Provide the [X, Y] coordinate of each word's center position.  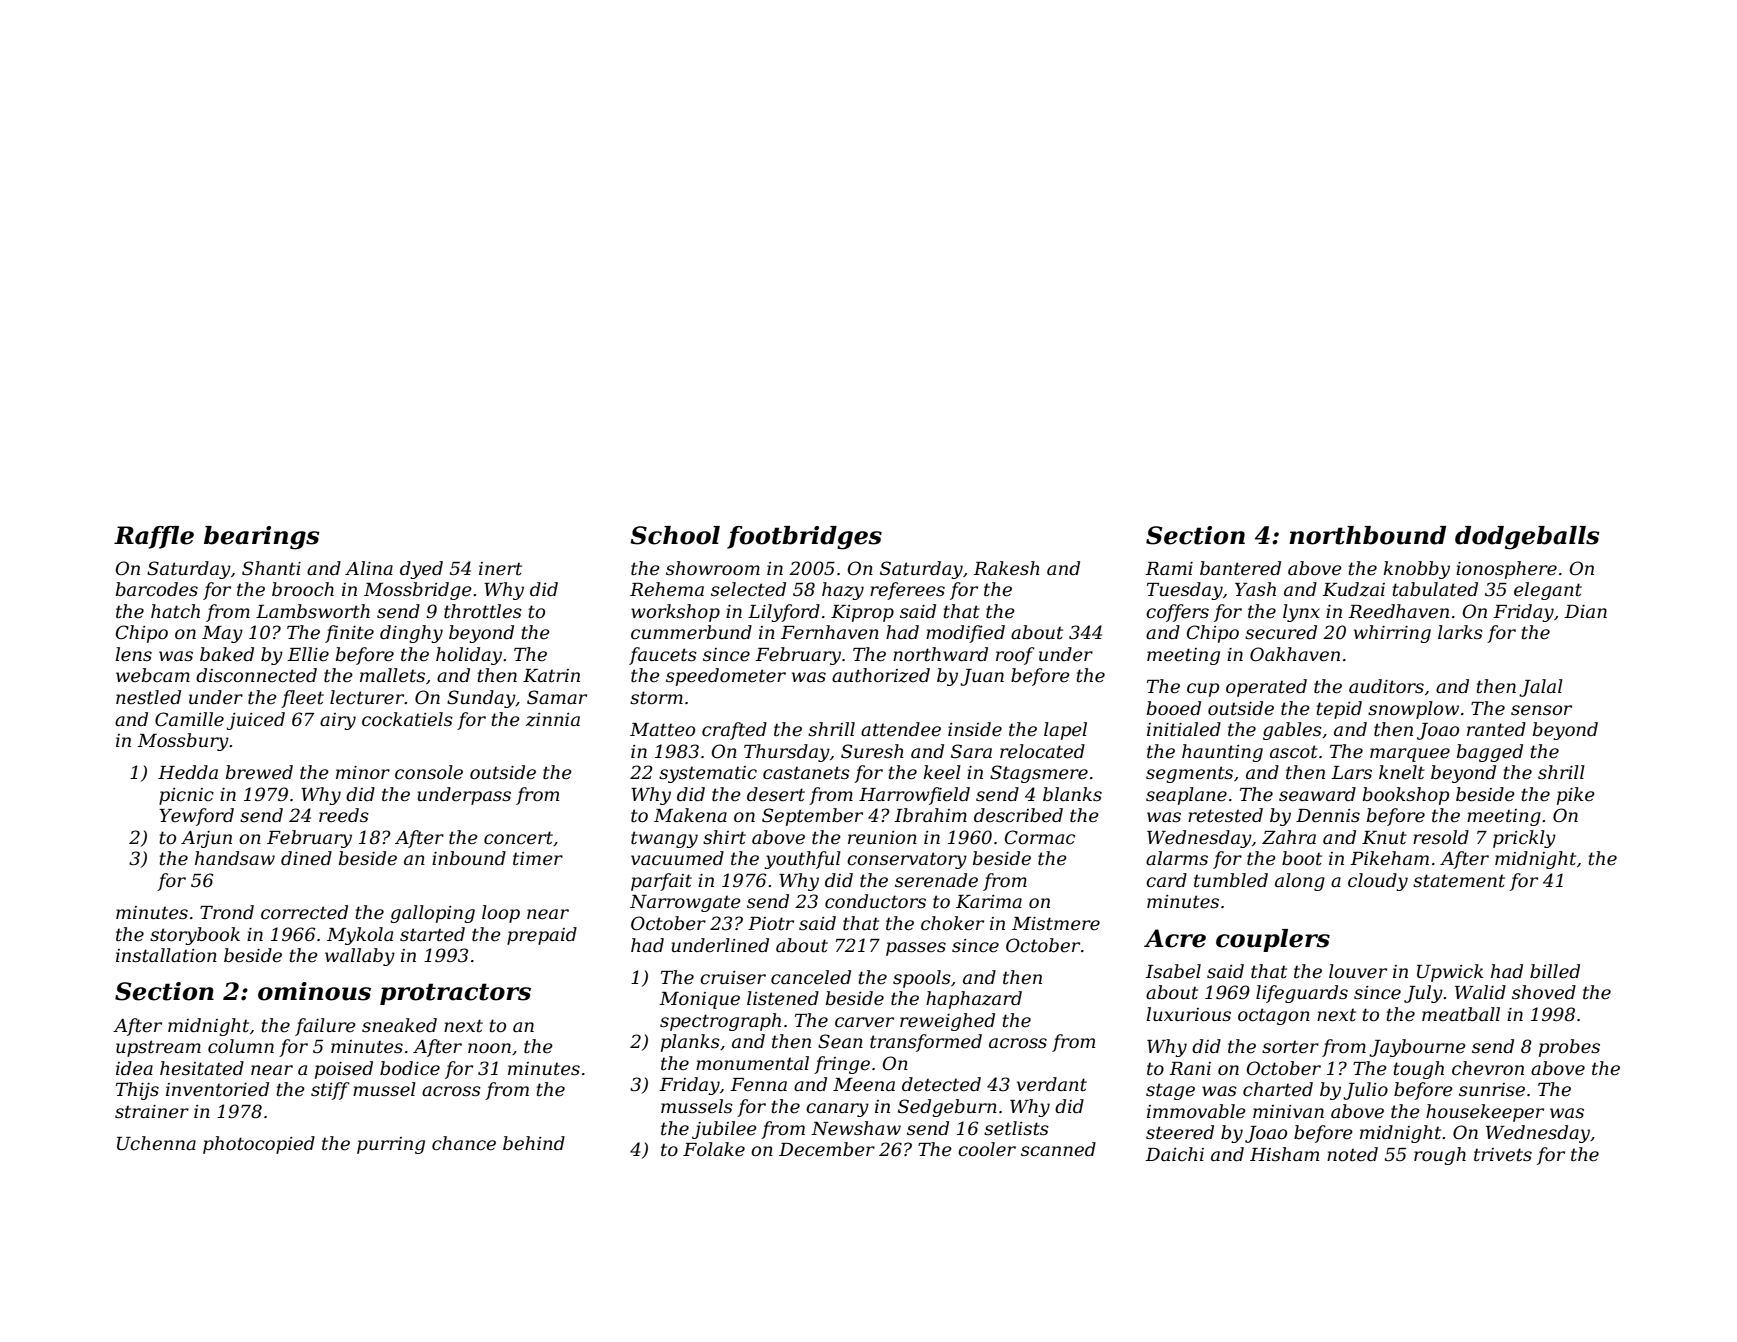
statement [1459, 881]
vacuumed [677, 858]
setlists [1016, 1128]
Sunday [481, 699]
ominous [314, 991]
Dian [1585, 611]
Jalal [1541, 688]
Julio [1365, 1091]
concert [518, 838]
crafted [734, 731]
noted [1352, 1154]
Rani [1190, 1068]
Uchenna [156, 1143]
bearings [262, 538]
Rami [1169, 568]
